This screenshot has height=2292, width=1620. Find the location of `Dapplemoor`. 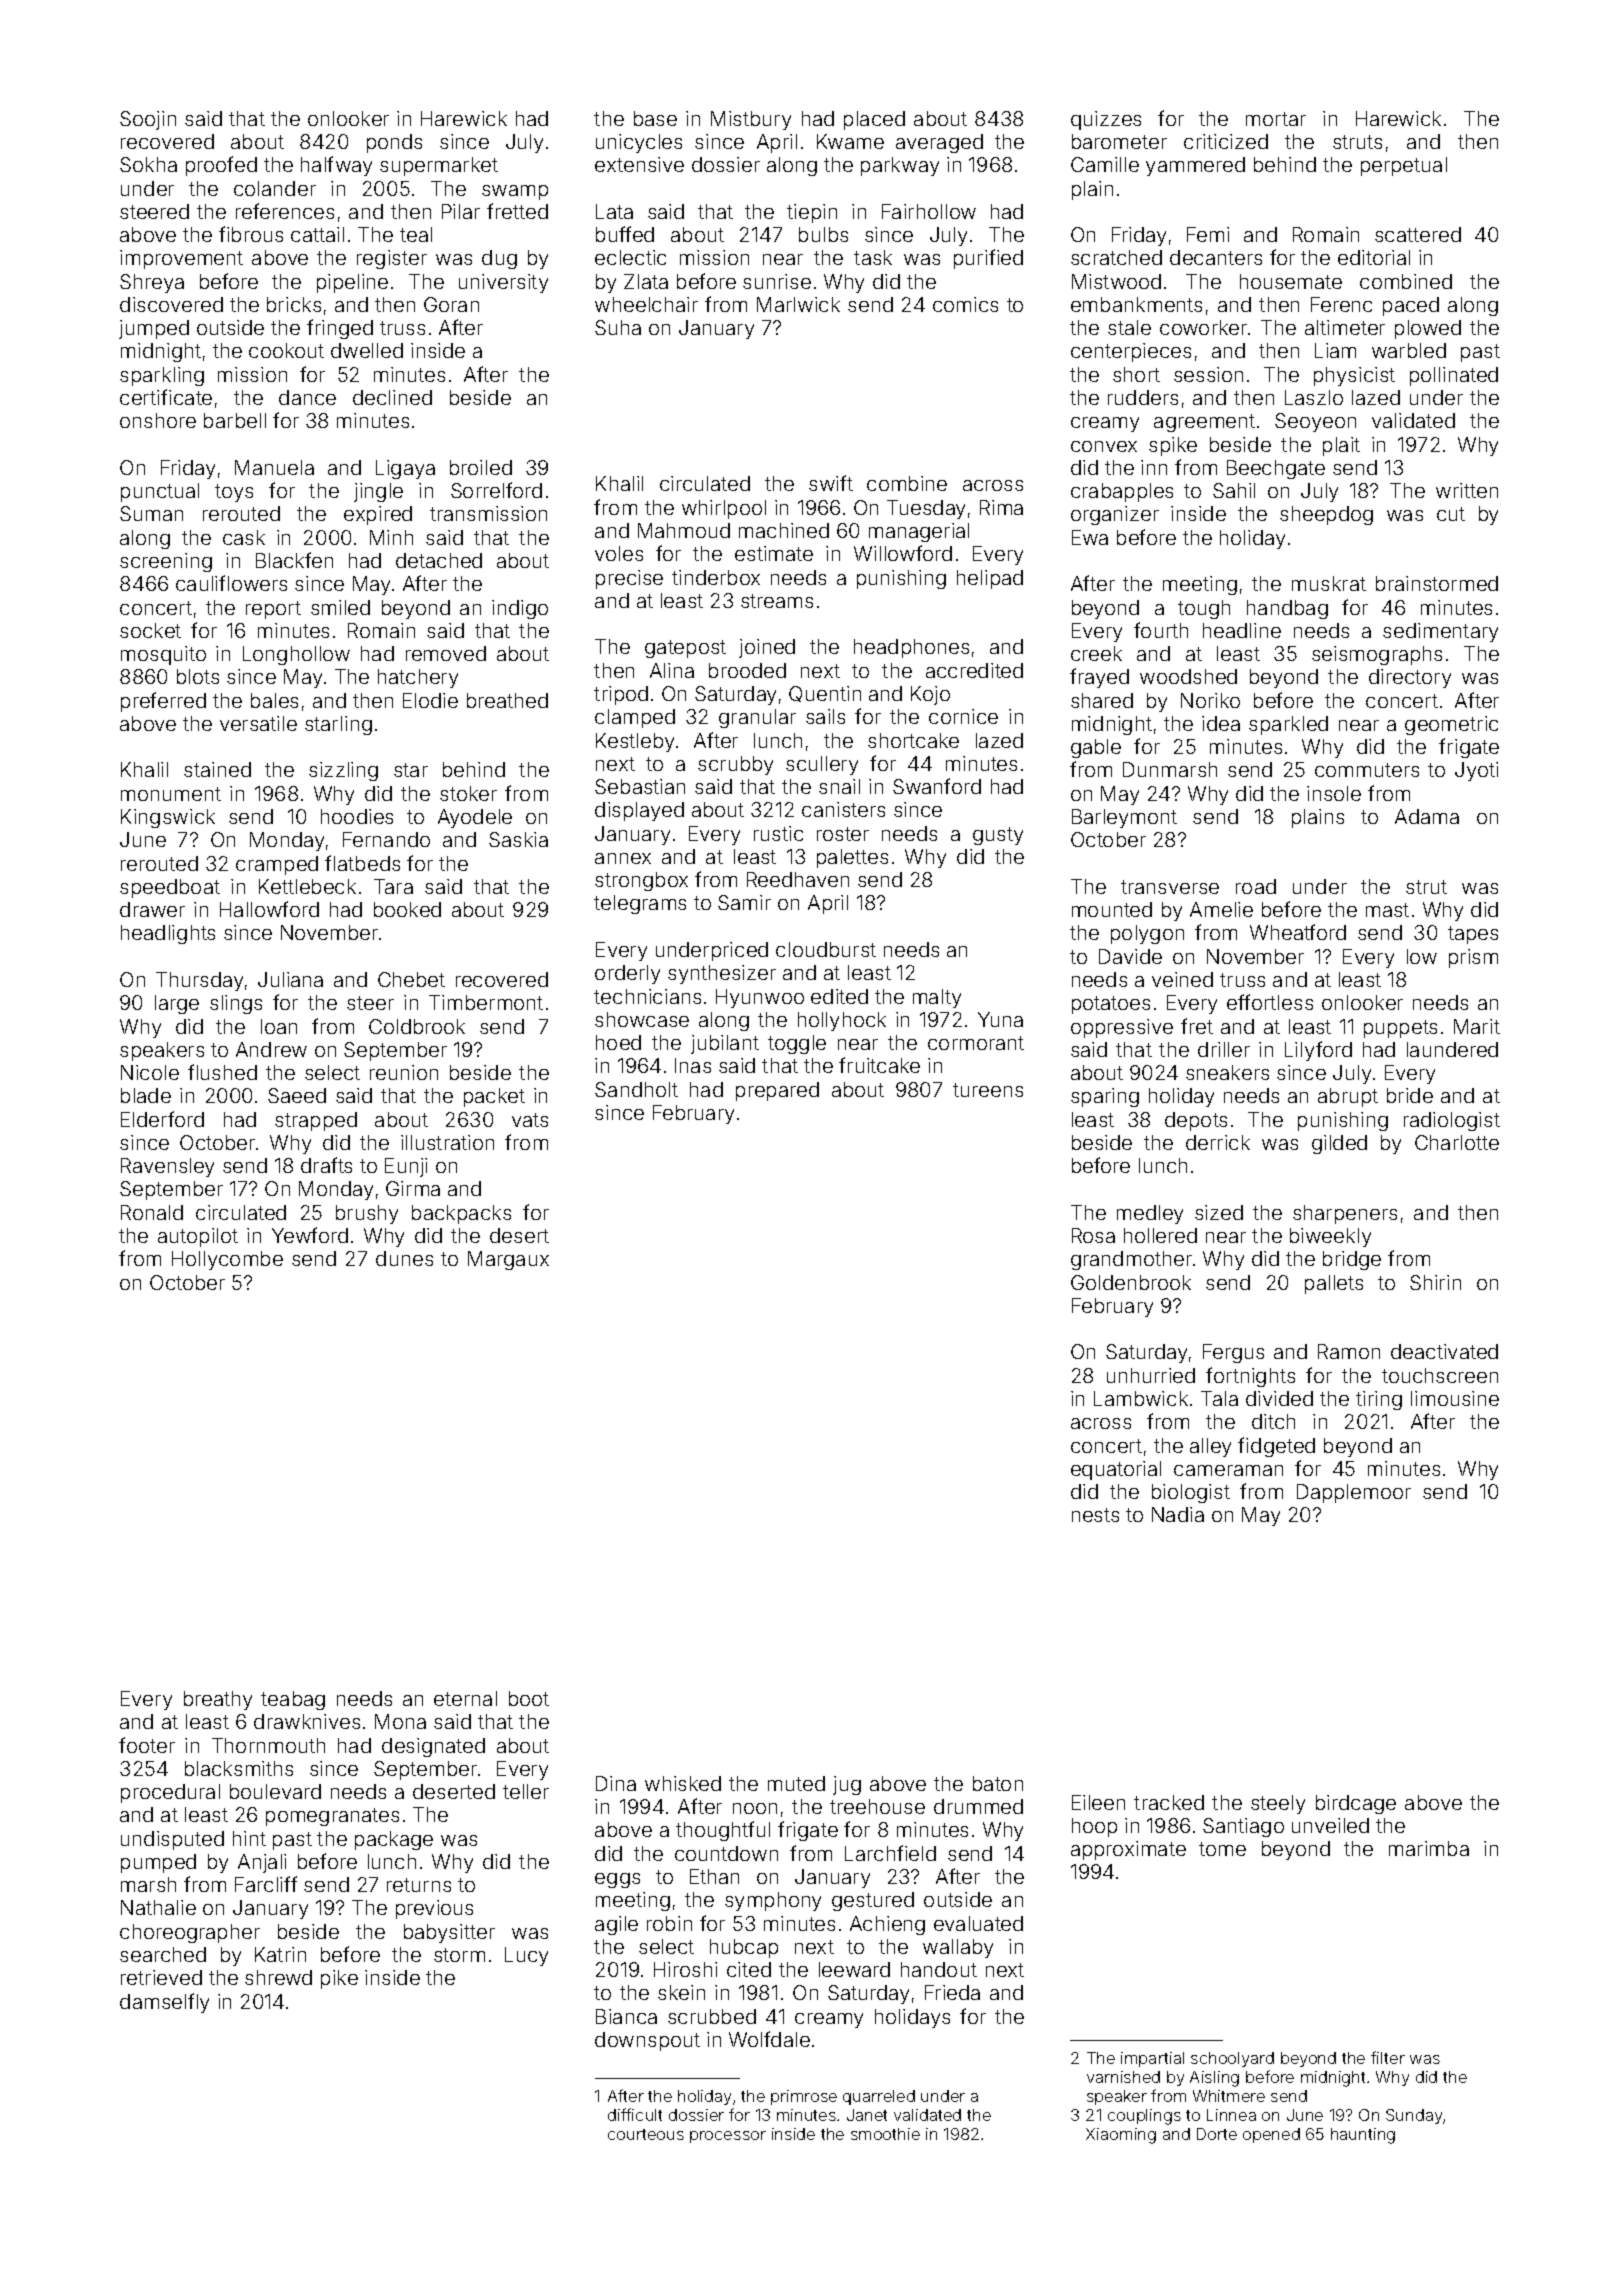

Dapplemoor is located at coordinates (1354, 1493).
